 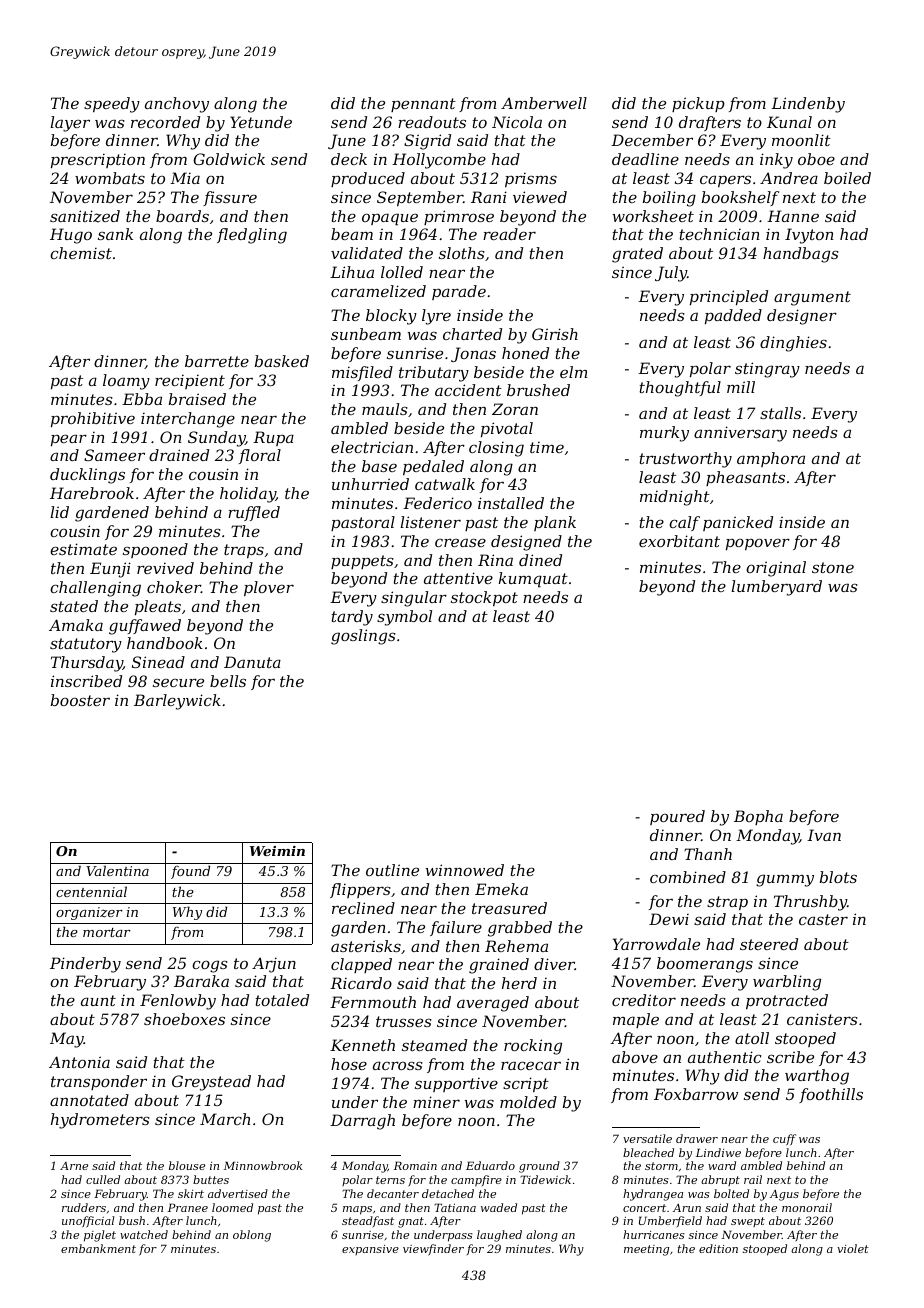 What do you see at coordinates (637, 255) in the document?
I see `grated` at bounding box center [637, 255].
